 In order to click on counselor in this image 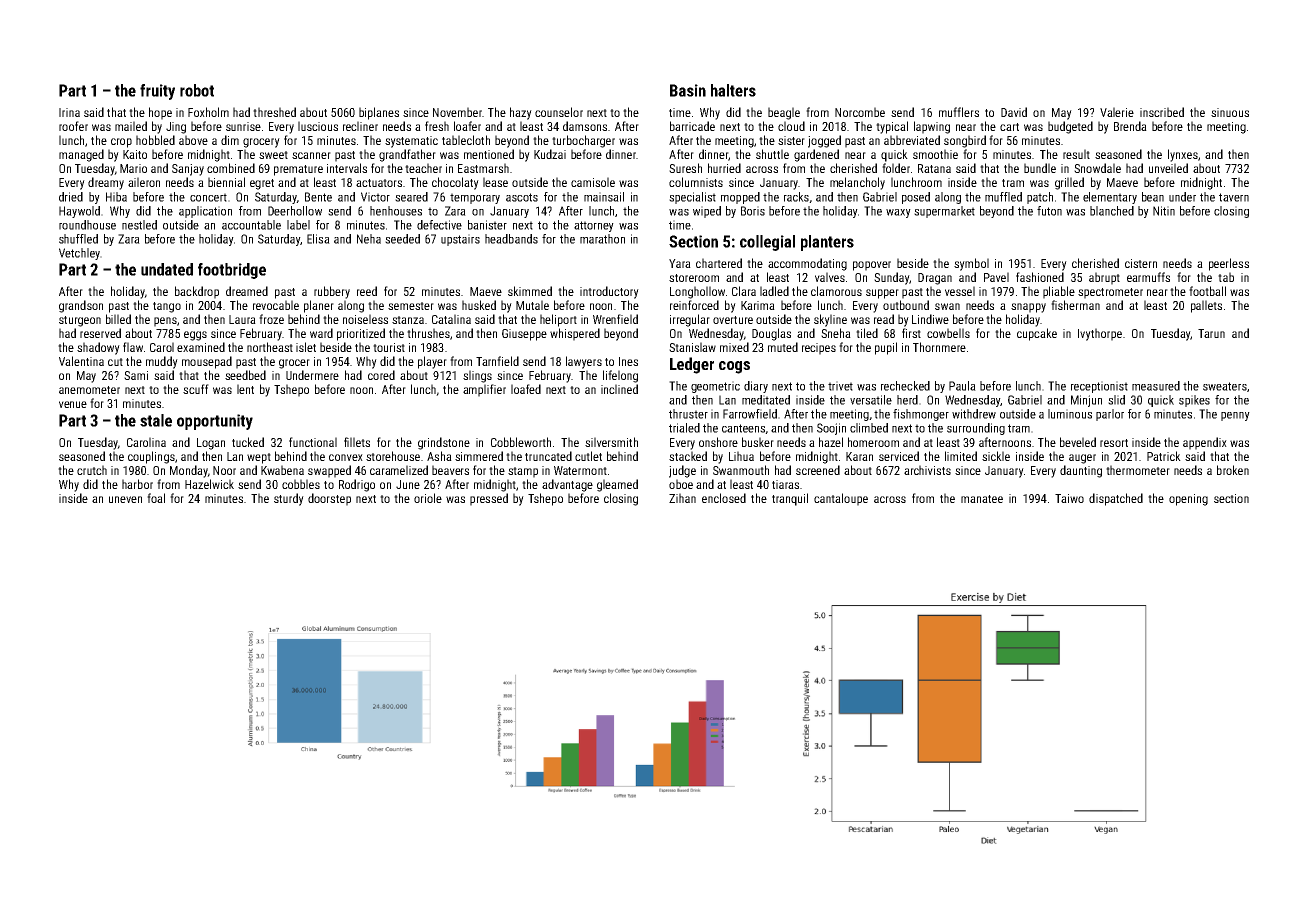, I will do `click(559, 112)`.
